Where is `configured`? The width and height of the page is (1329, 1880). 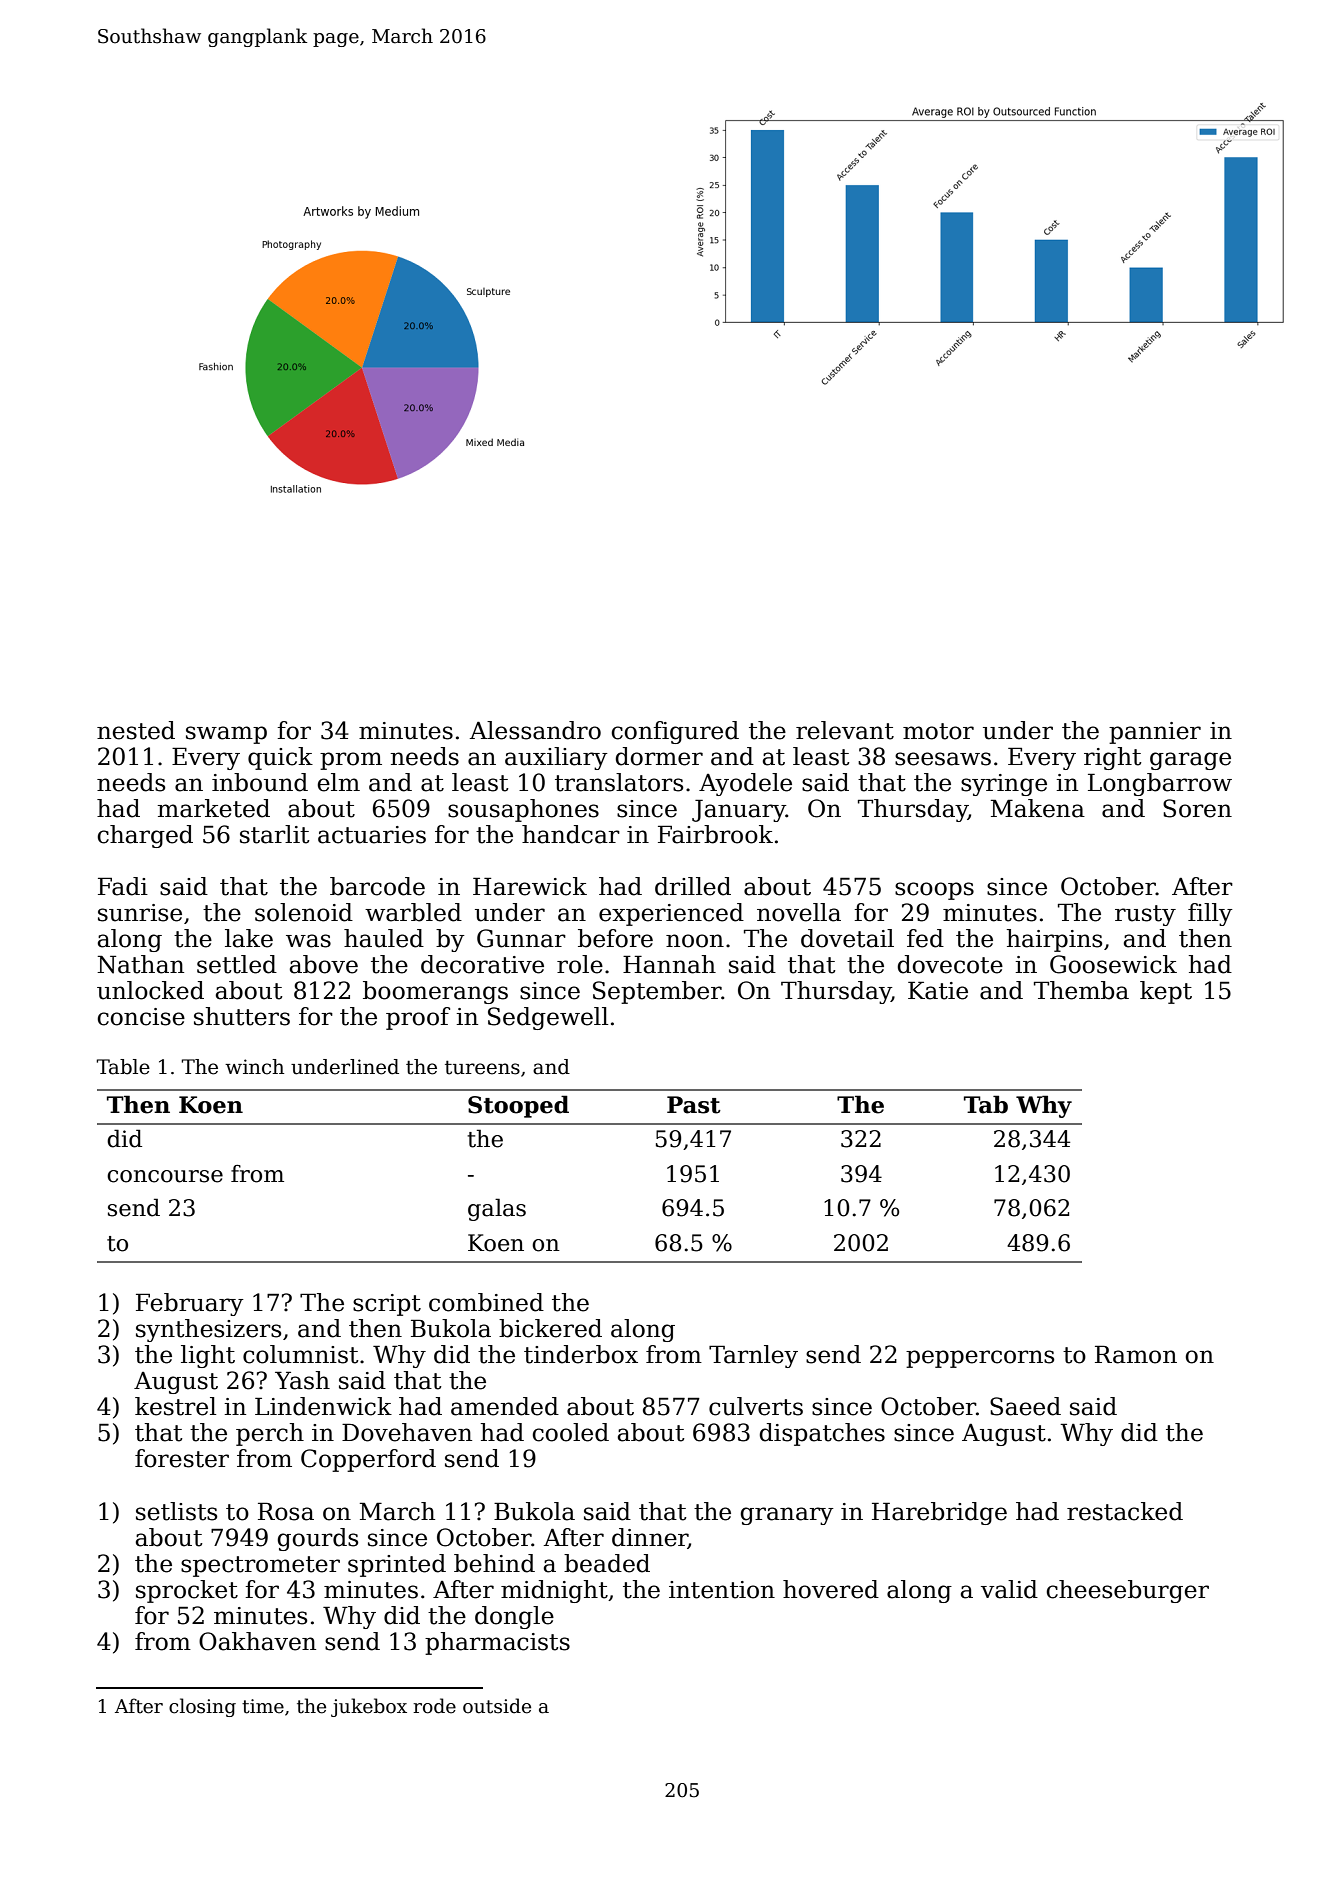 configured is located at coordinates (675, 732).
